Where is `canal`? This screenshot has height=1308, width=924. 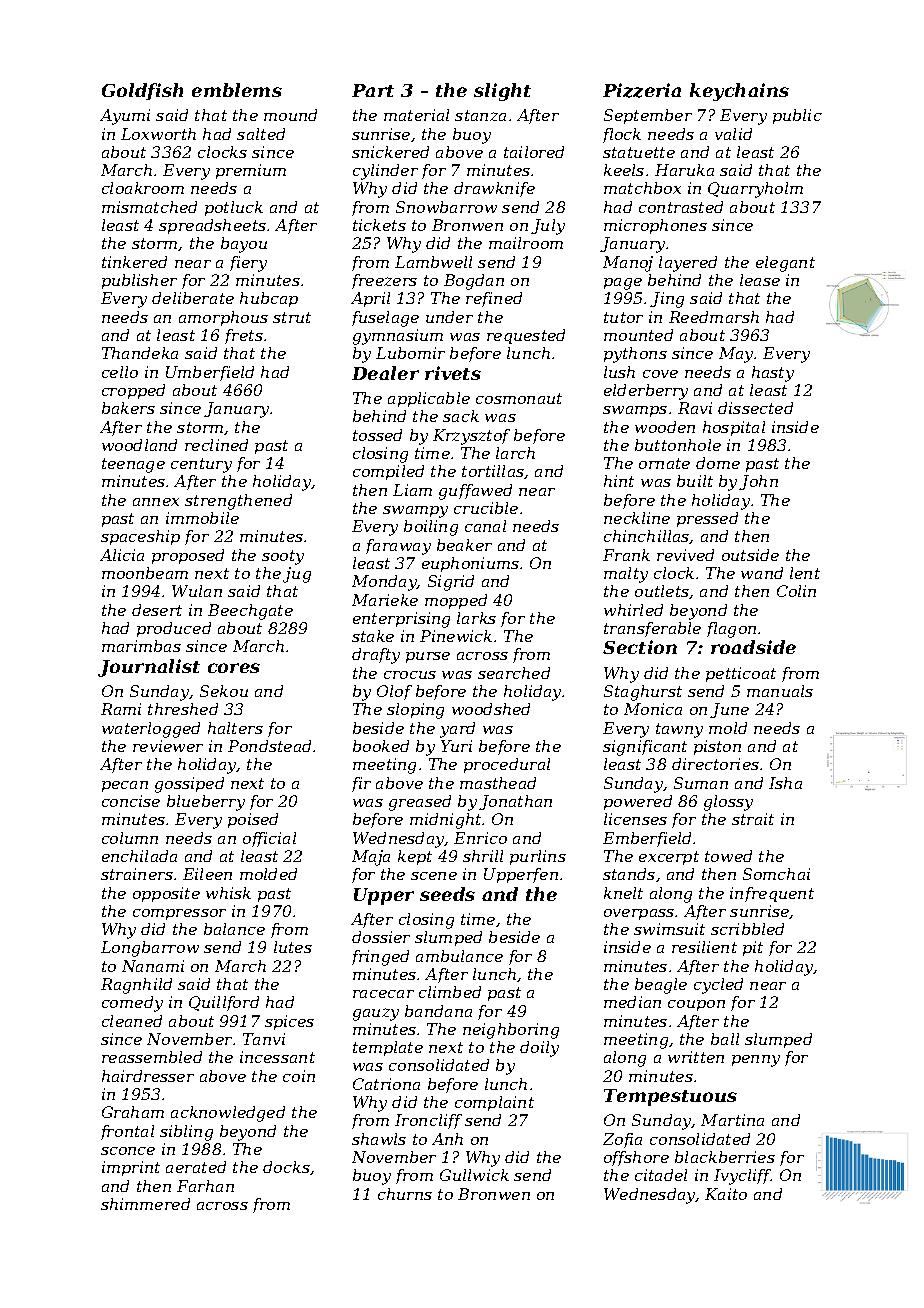
canal is located at coordinates (485, 526).
